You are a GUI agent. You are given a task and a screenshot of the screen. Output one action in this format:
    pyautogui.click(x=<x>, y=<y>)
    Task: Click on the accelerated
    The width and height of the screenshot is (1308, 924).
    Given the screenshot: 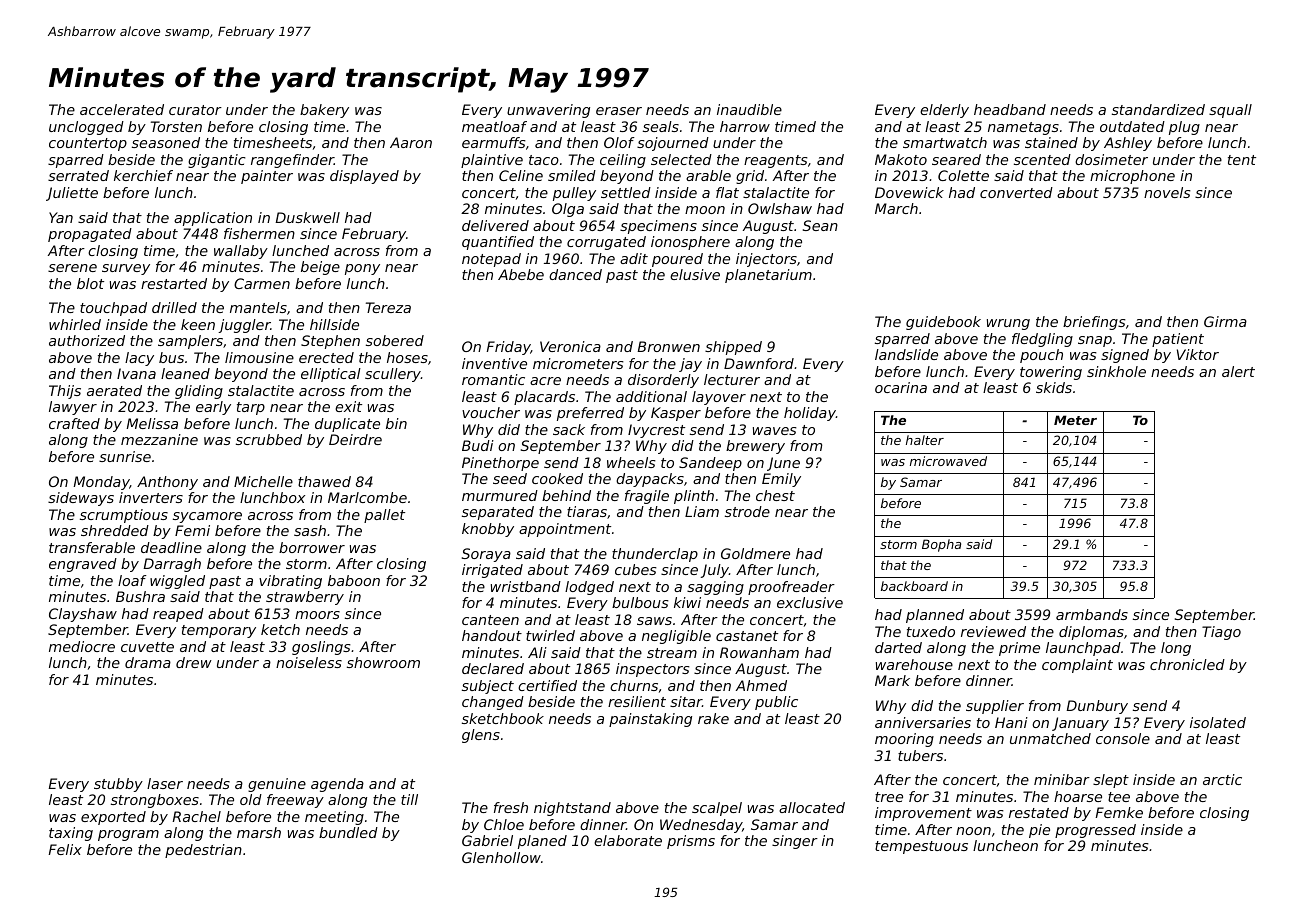 What is the action you would take?
    pyautogui.click(x=122, y=109)
